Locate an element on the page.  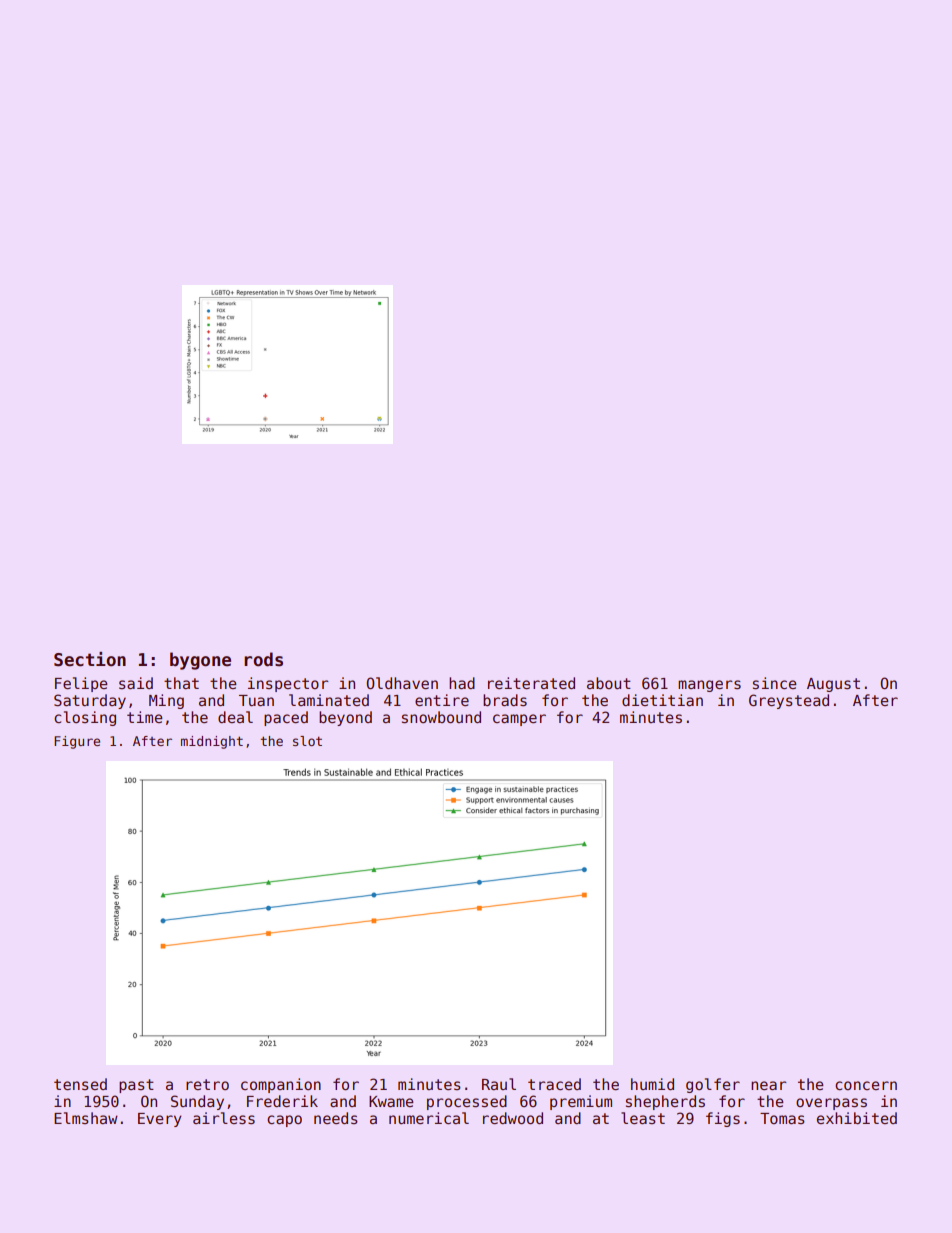
near is located at coordinates (768, 1085).
